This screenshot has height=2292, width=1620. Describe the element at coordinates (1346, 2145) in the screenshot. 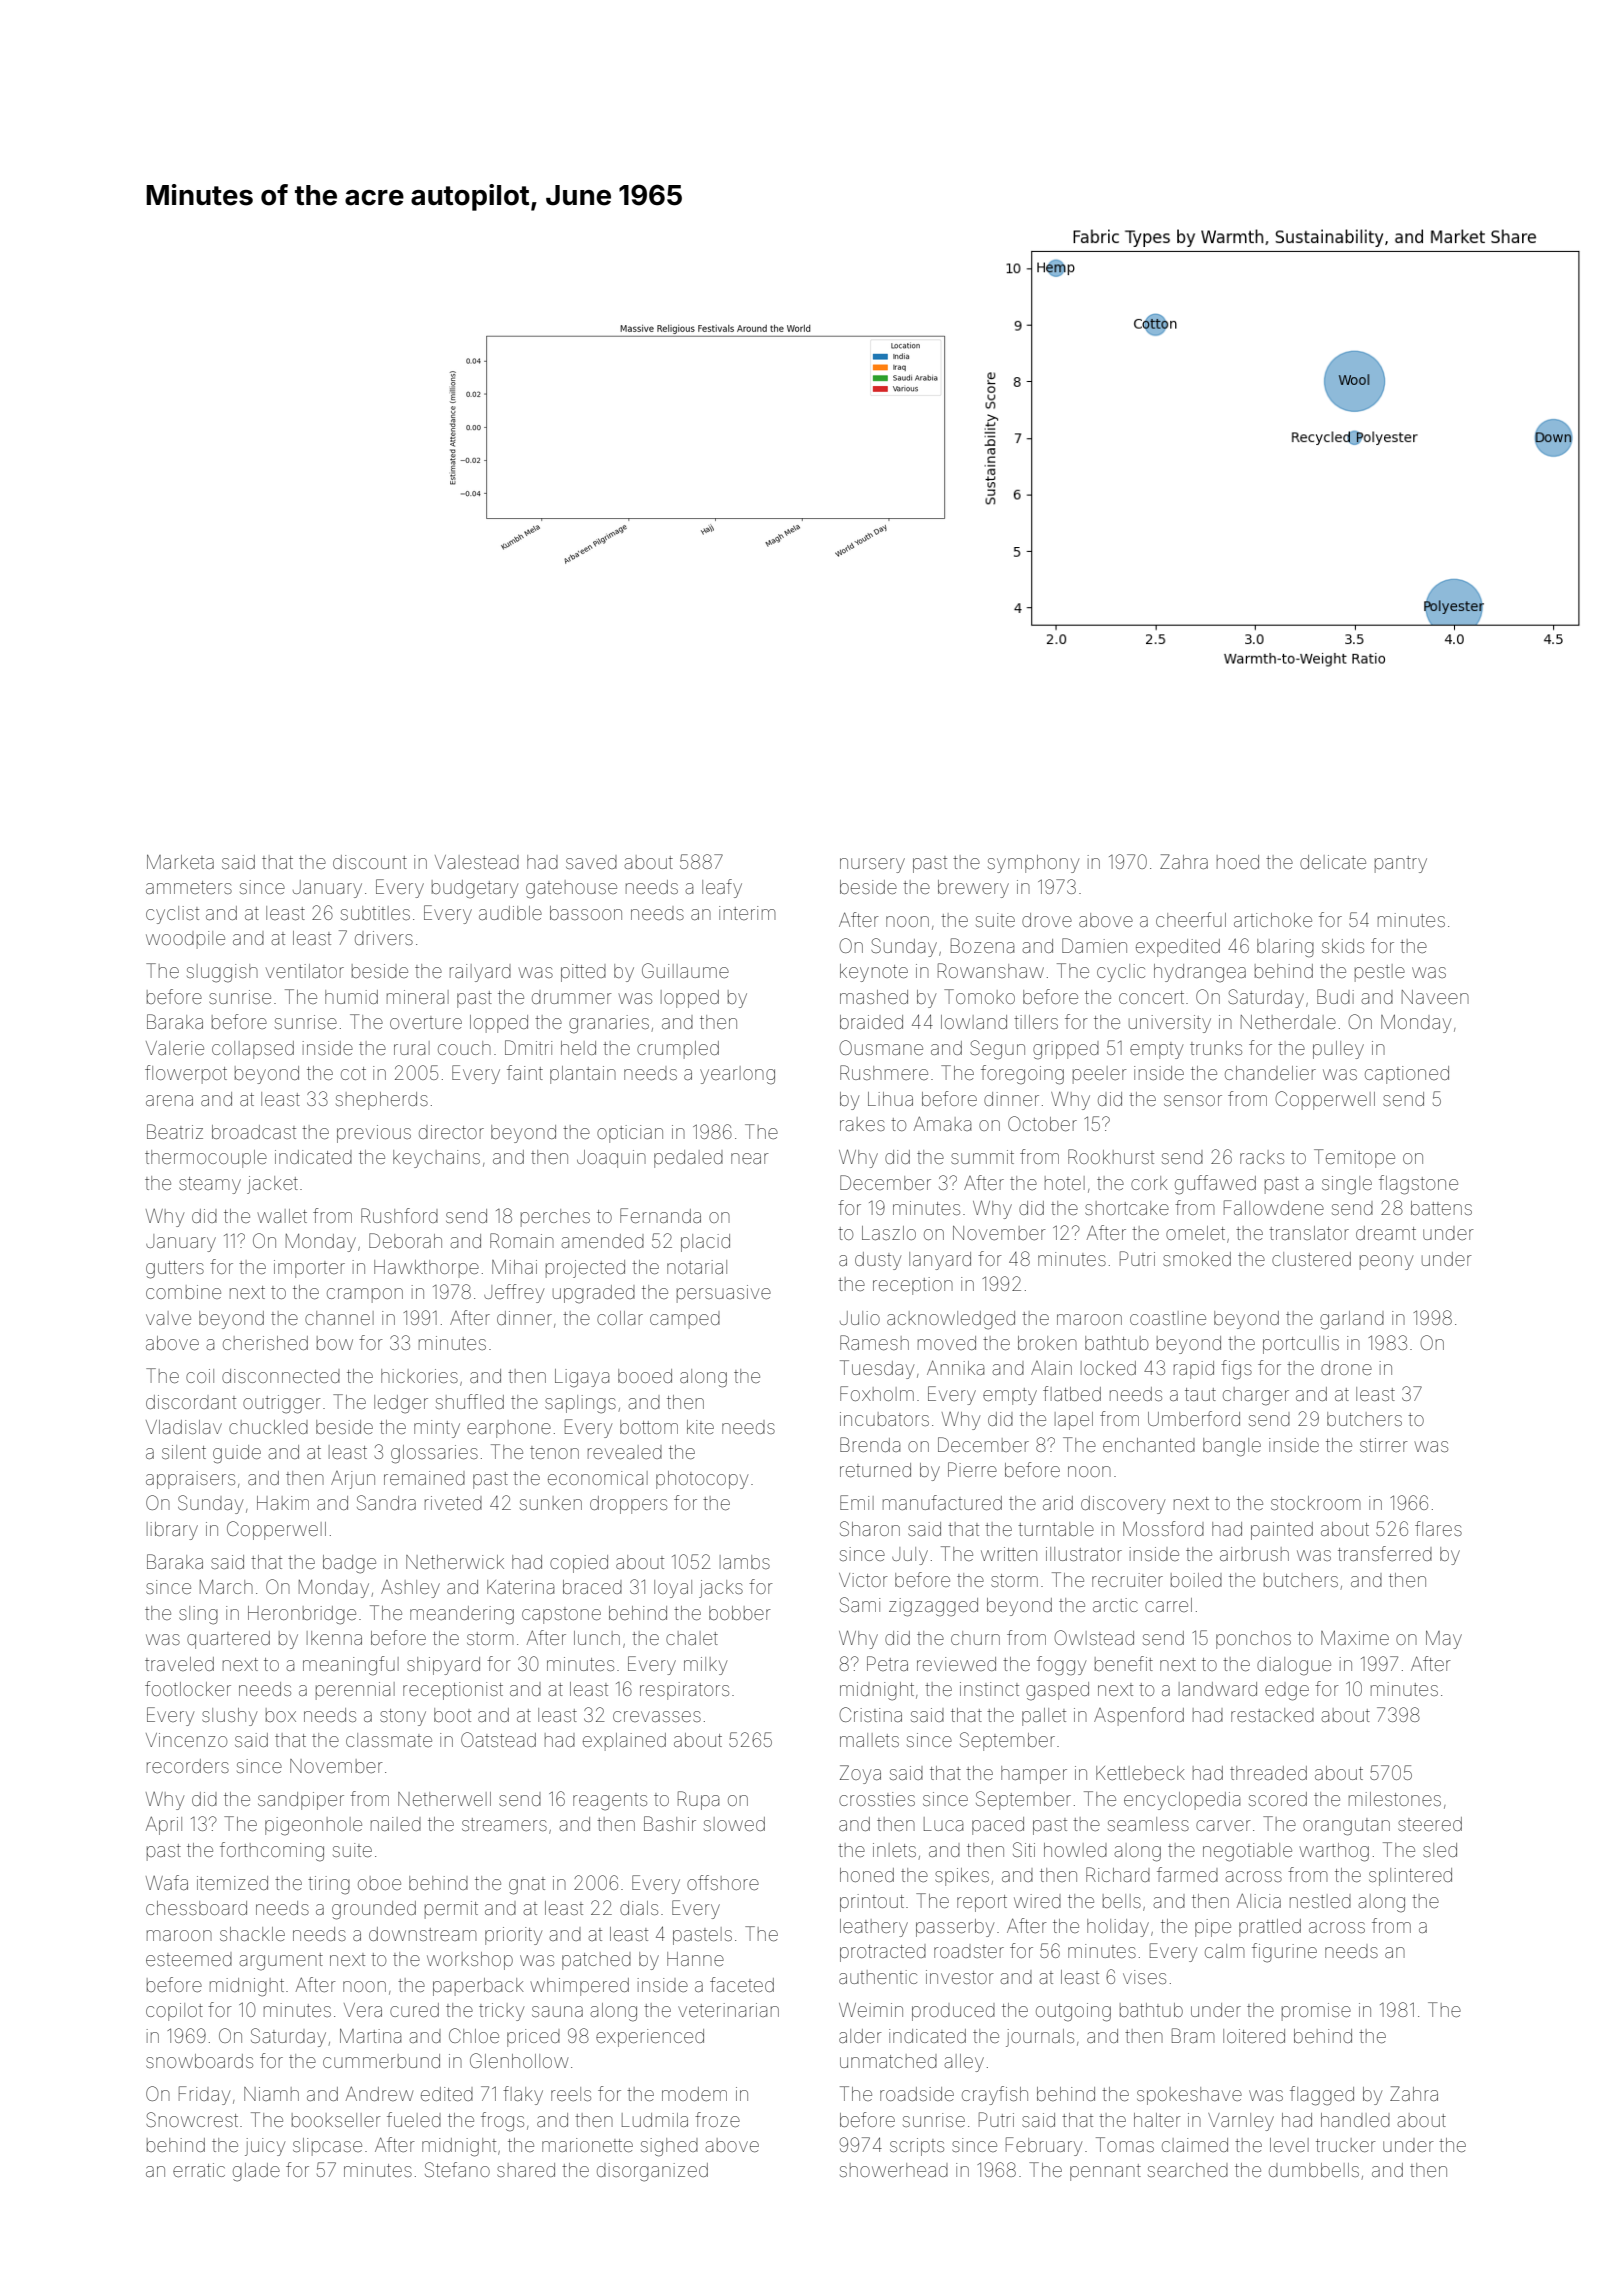

I see `trucker` at that location.
